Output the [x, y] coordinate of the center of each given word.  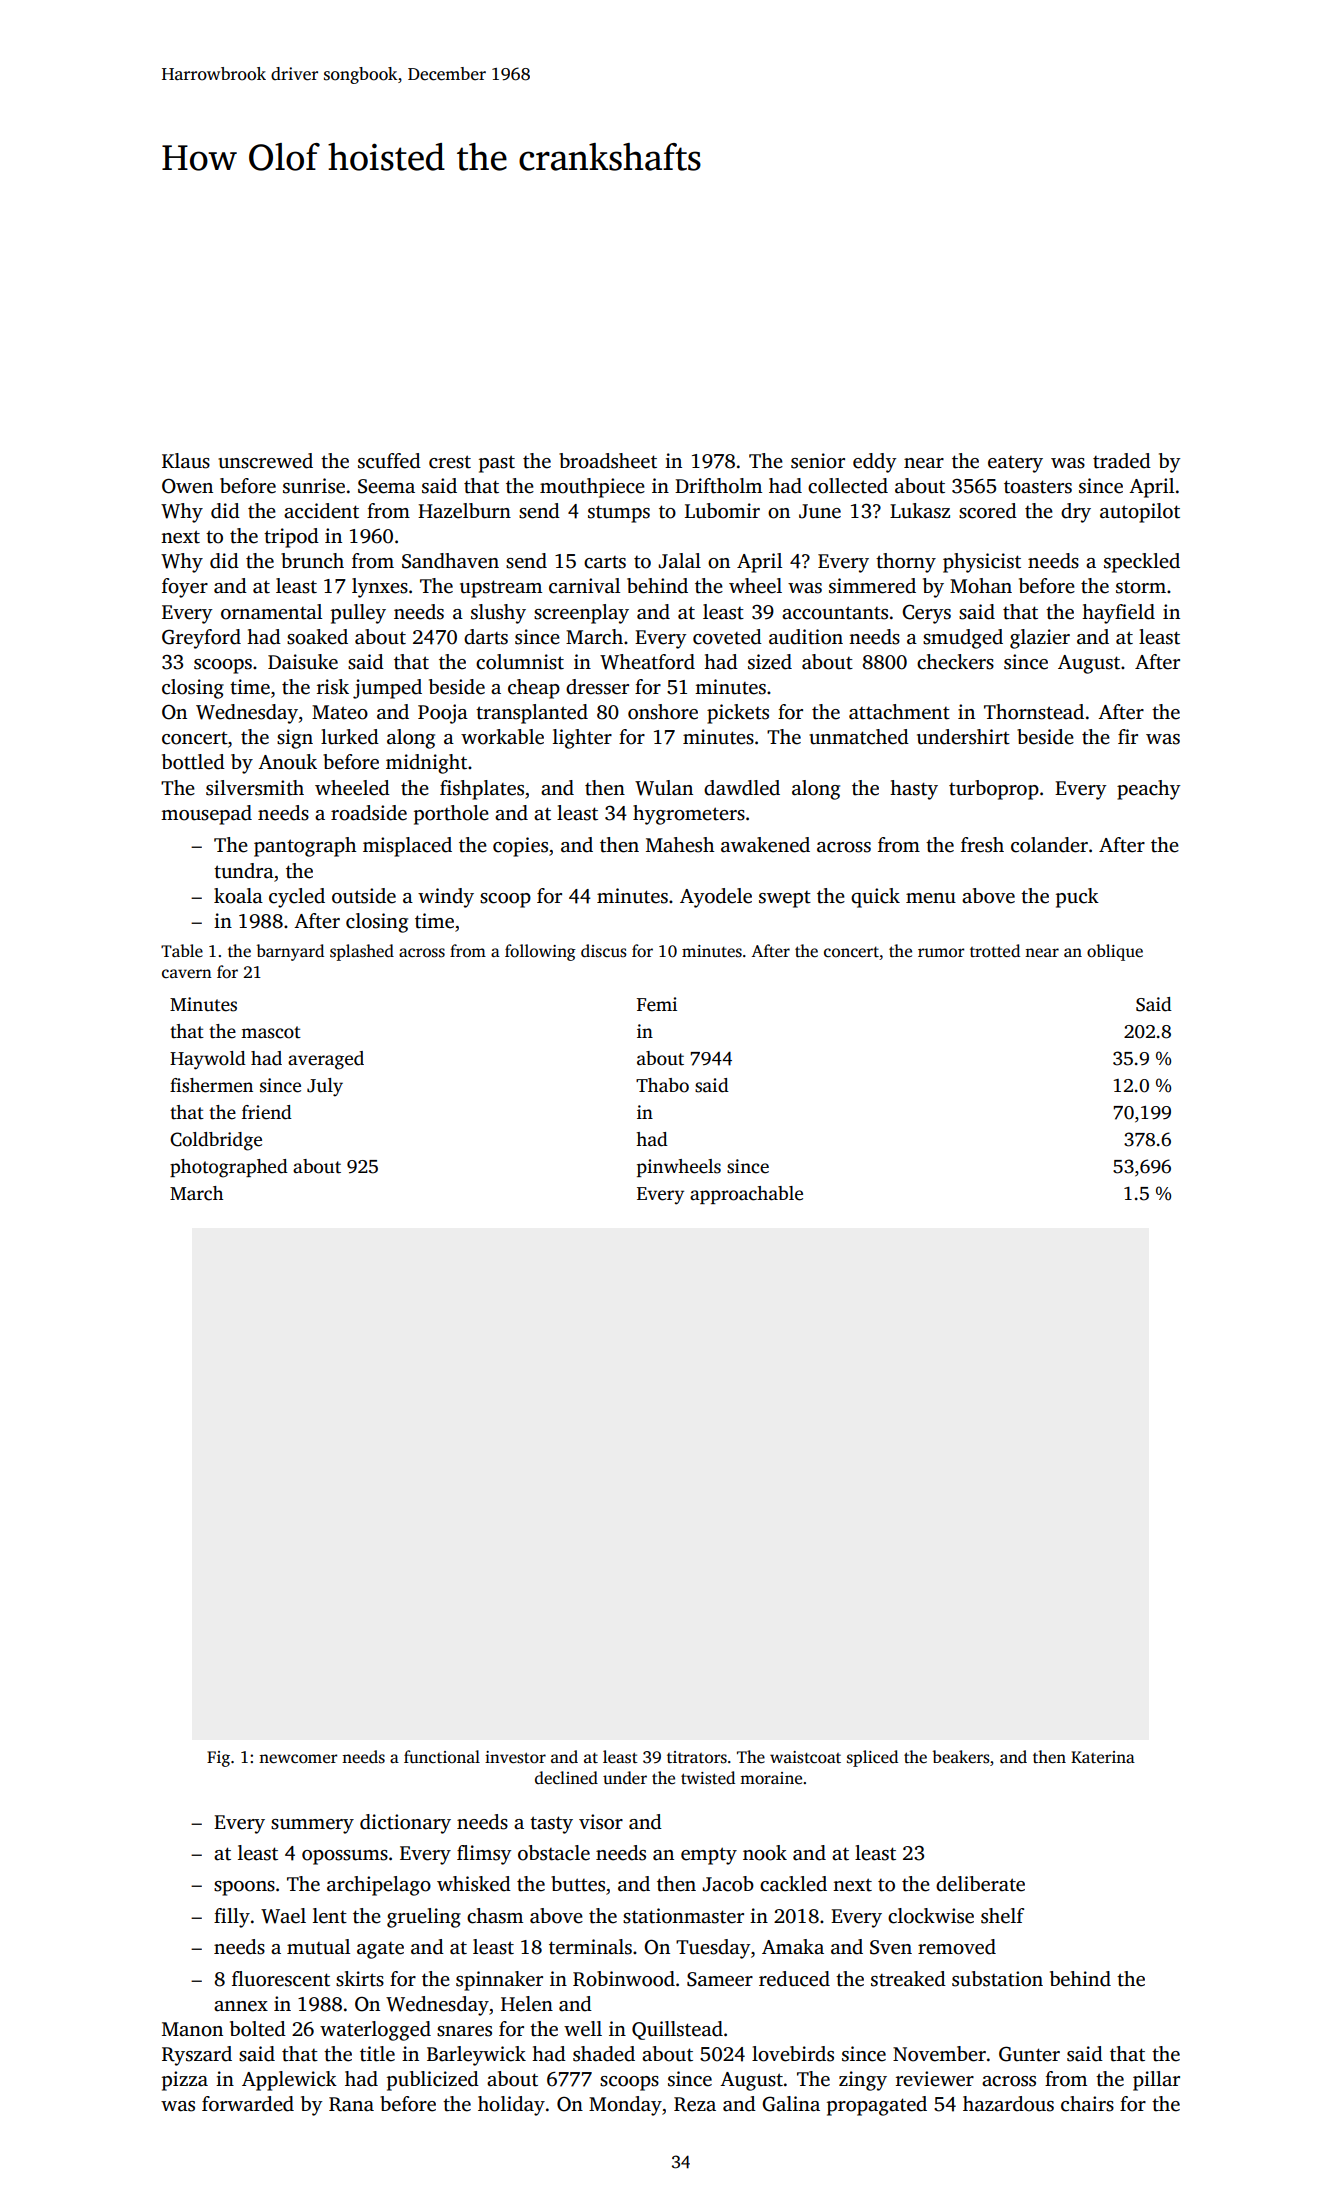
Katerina [1103, 1757]
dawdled [742, 788]
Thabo [662, 1085]
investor [515, 1757]
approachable [746, 1195]
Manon [192, 2029]
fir [1128, 736]
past [497, 464]
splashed [362, 952]
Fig [218, 1759]
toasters [1038, 487]
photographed [229, 1168]
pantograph [305, 847]
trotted [995, 951]
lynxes [380, 588]
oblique [1115, 952]
